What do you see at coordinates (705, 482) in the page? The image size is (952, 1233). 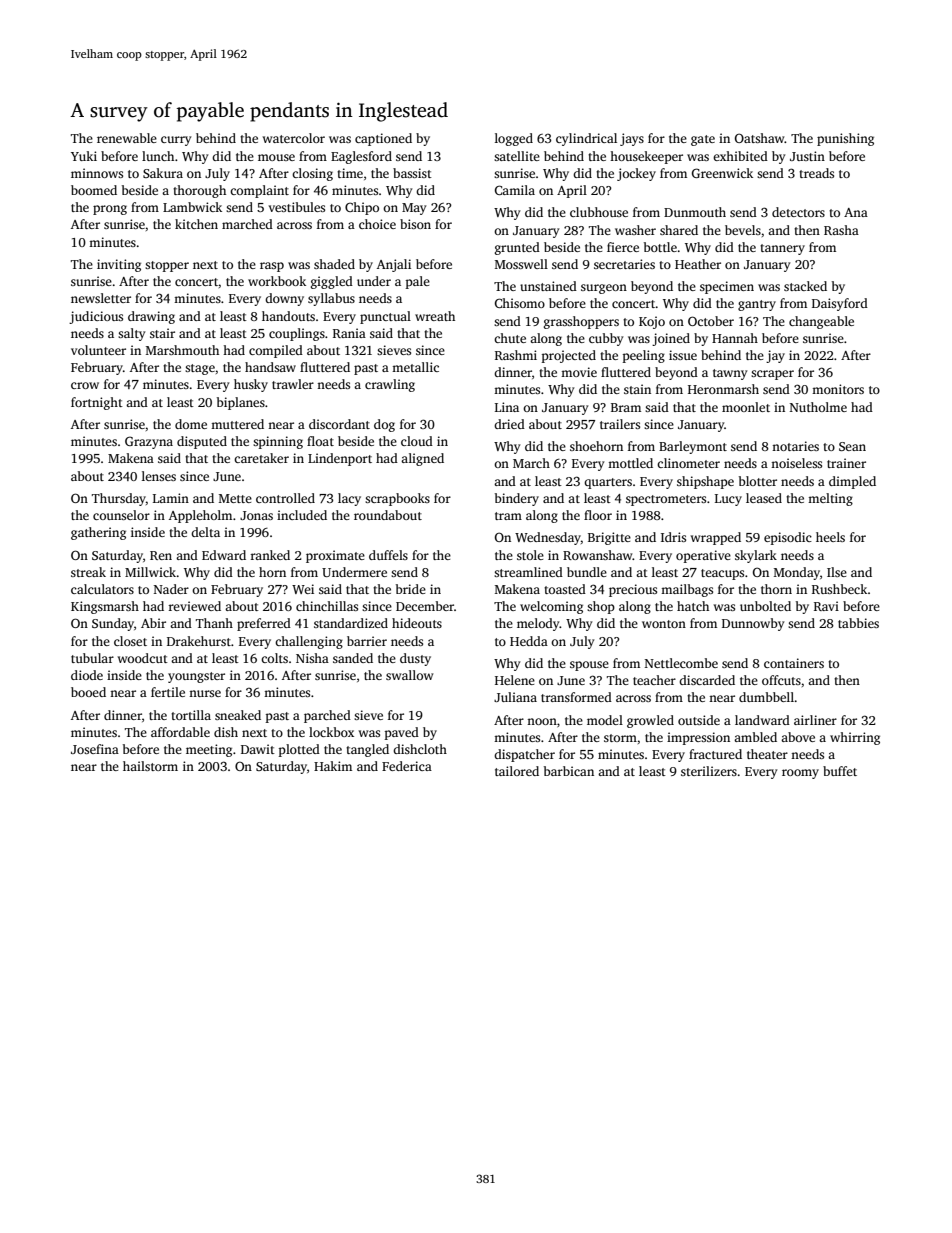 I see `shipshape` at bounding box center [705, 482].
